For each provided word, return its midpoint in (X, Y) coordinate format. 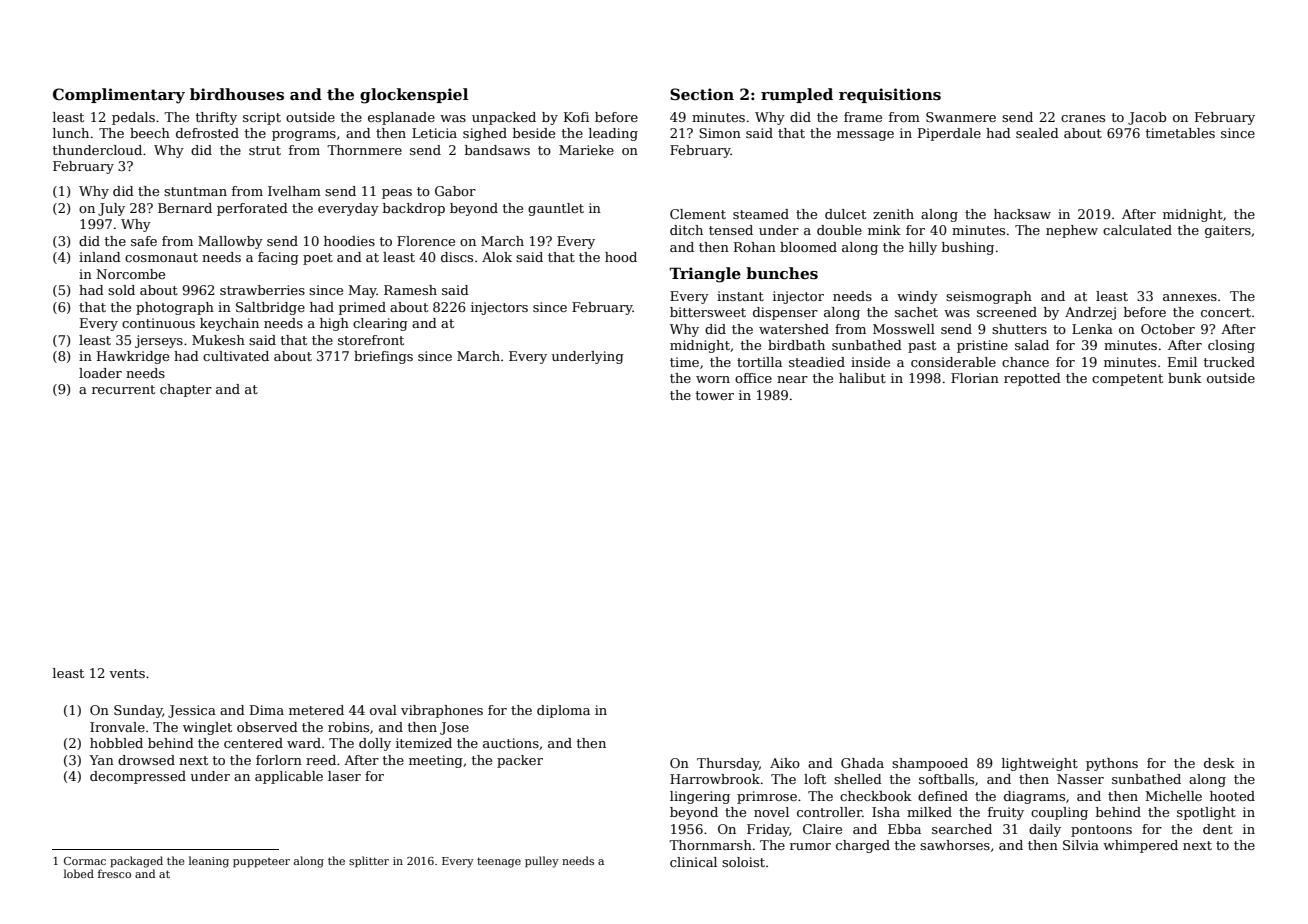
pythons (1112, 764)
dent (1218, 829)
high (334, 324)
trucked (1229, 362)
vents (127, 673)
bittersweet (708, 312)
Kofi (576, 117)
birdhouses (237, 94)
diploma (563, 711)
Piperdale (949, 134)
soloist (743, 862)
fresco (114, 873)
